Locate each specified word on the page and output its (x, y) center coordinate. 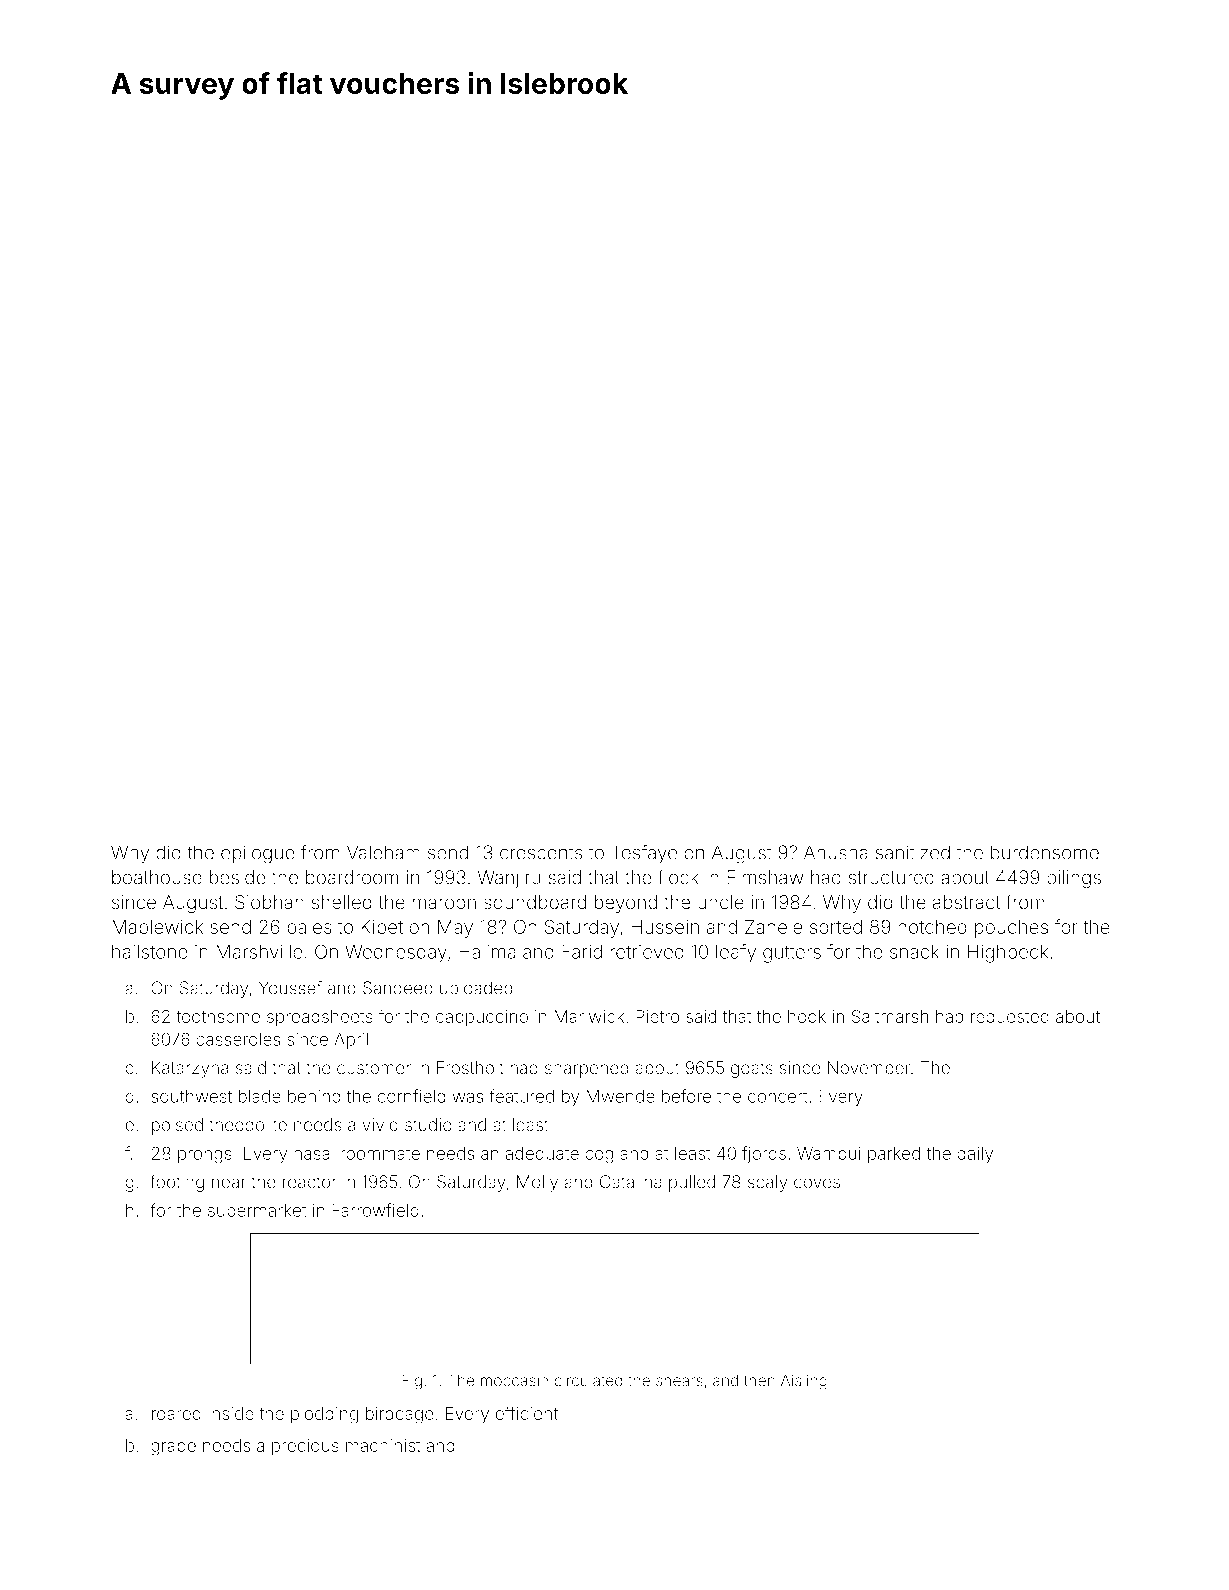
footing (177, 1183)
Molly (537, 1183)
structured (891, 877)
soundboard (535, 902)
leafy (736, 953)
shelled (342, 902)
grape (173, 1449)
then (759, 1380)
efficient (526, 1413)
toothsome (218, 1016)
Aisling (804, 1382)
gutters (792, 954)
